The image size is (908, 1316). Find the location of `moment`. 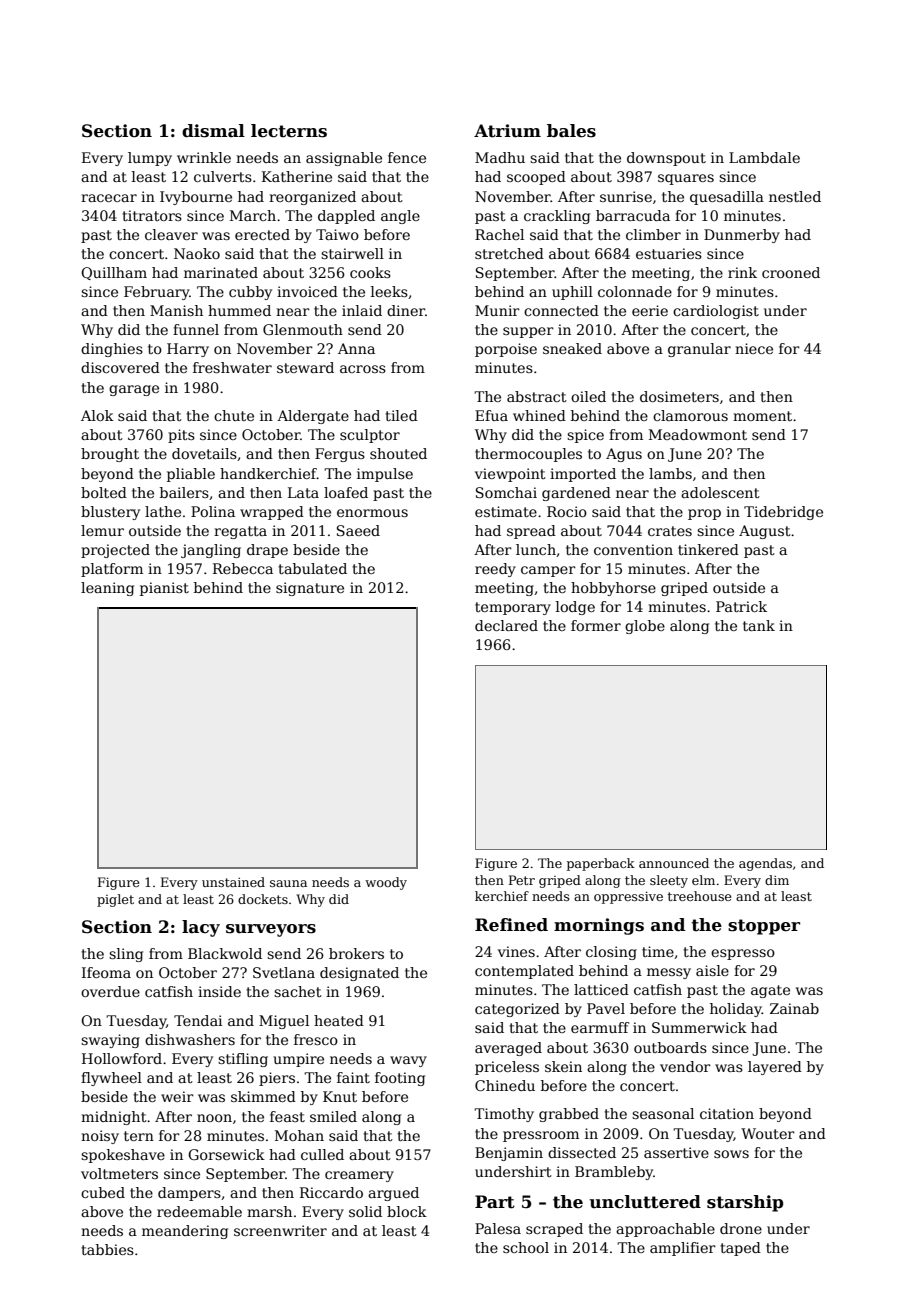

moment is located at coordinates (762, 416).
